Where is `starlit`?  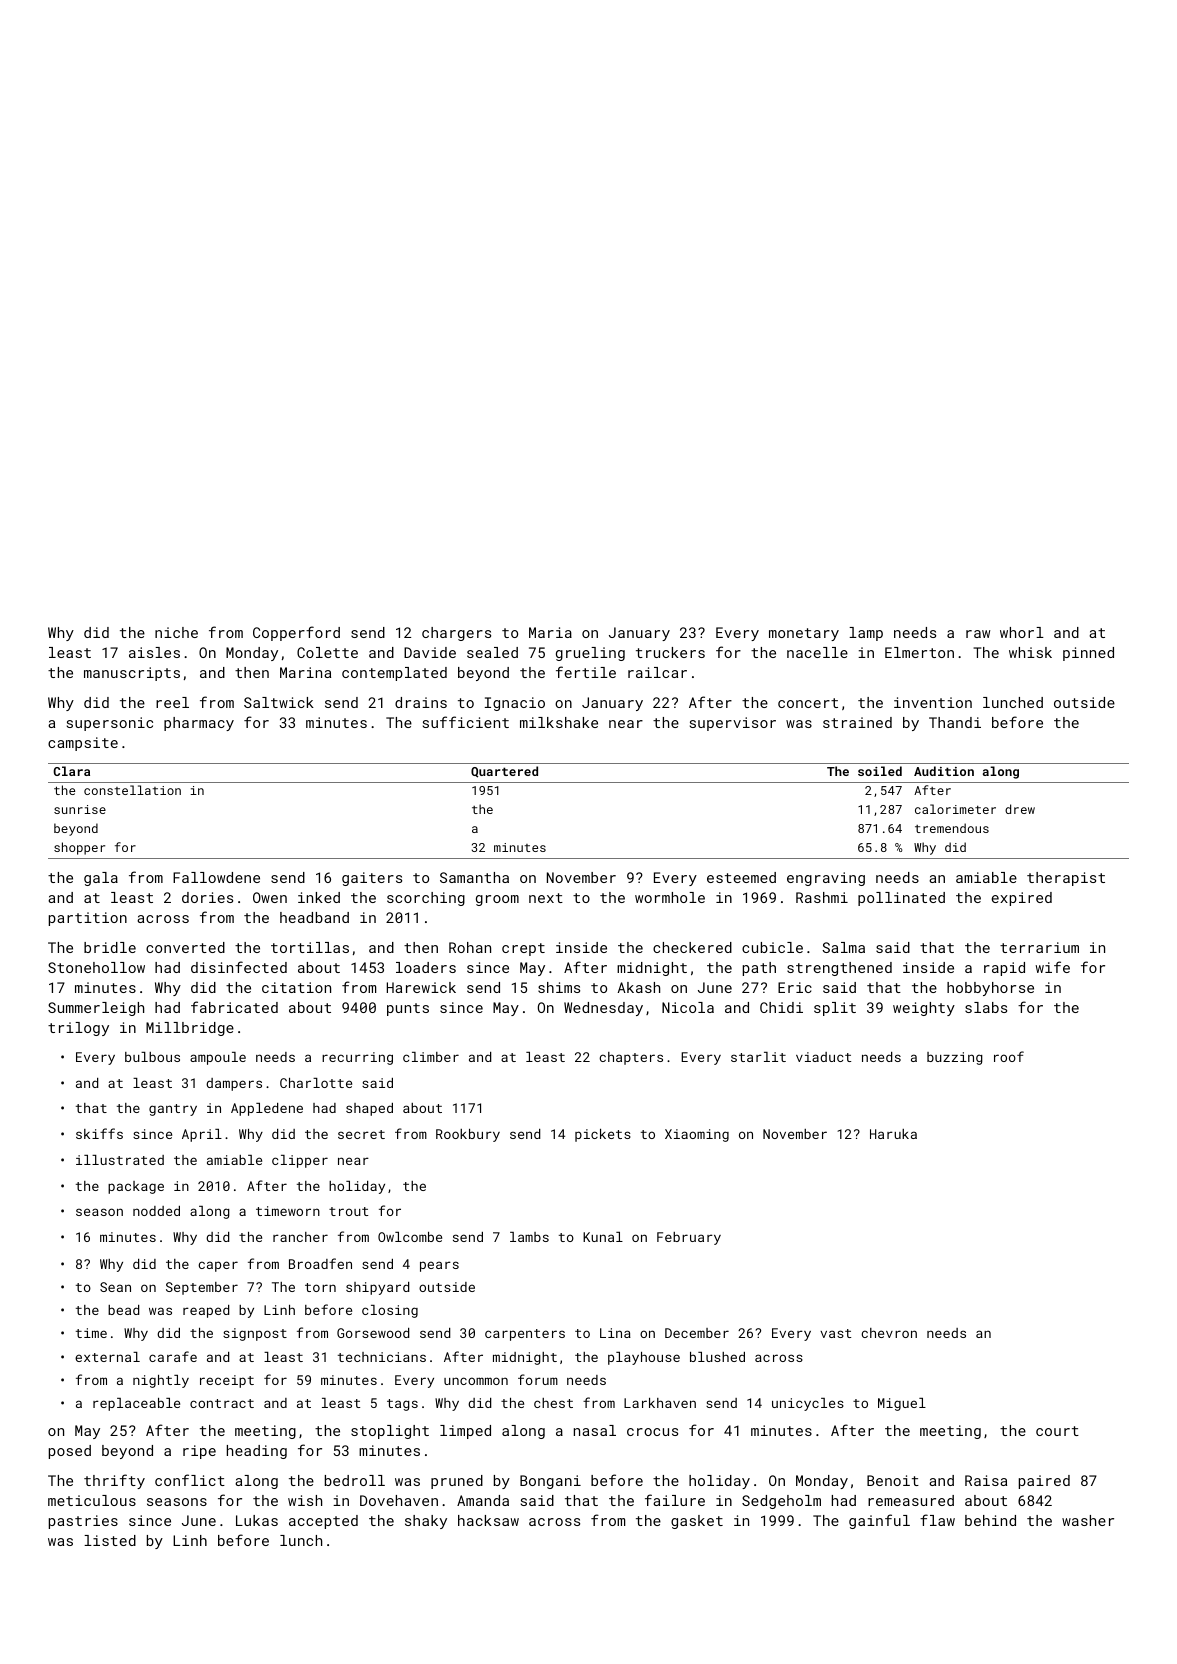
starlit is located at coordinates (758, 1057).
